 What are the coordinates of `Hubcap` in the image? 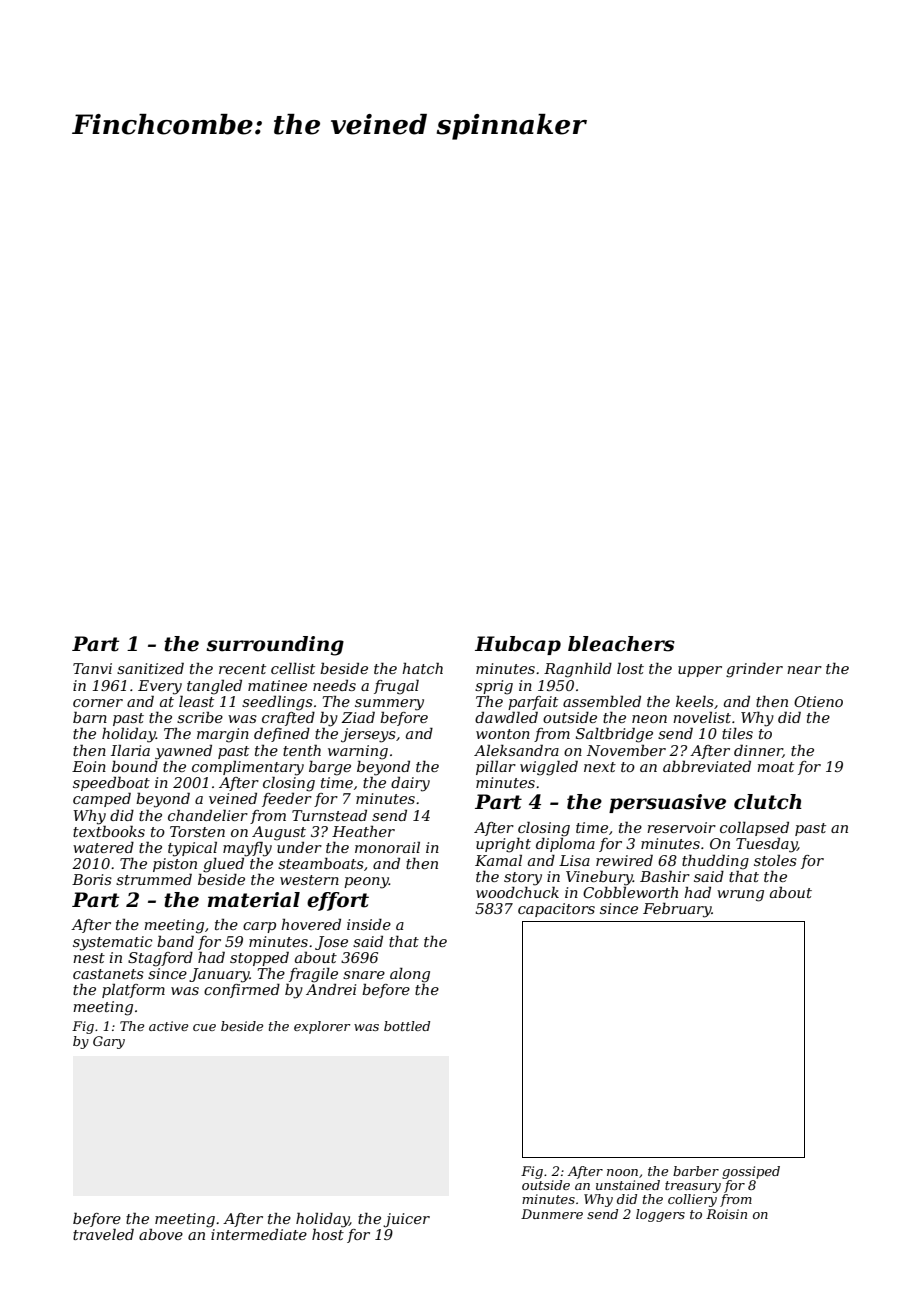 It's located at (518, 645).
